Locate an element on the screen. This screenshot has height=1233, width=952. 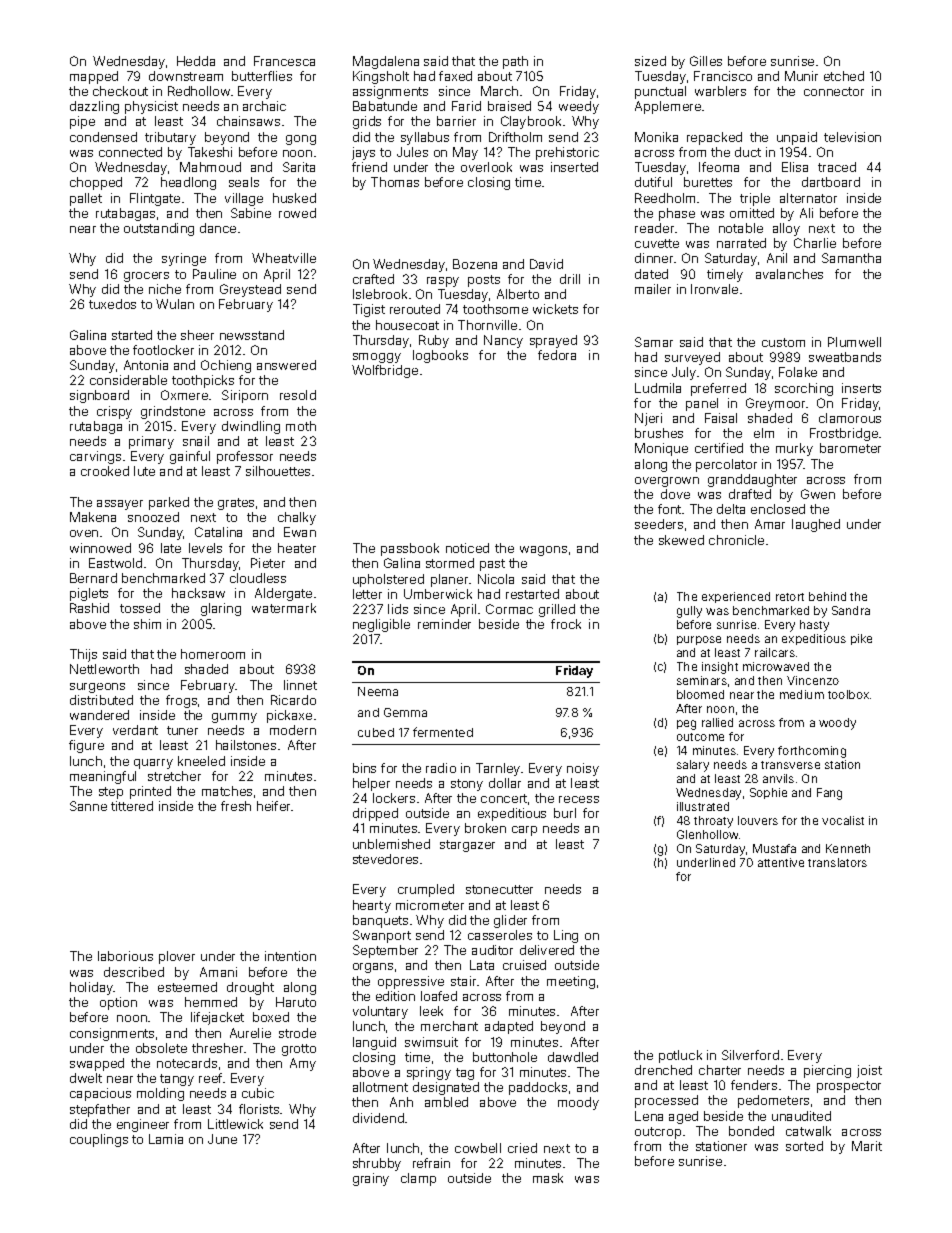
professor is located at coordinates (245, 457).
